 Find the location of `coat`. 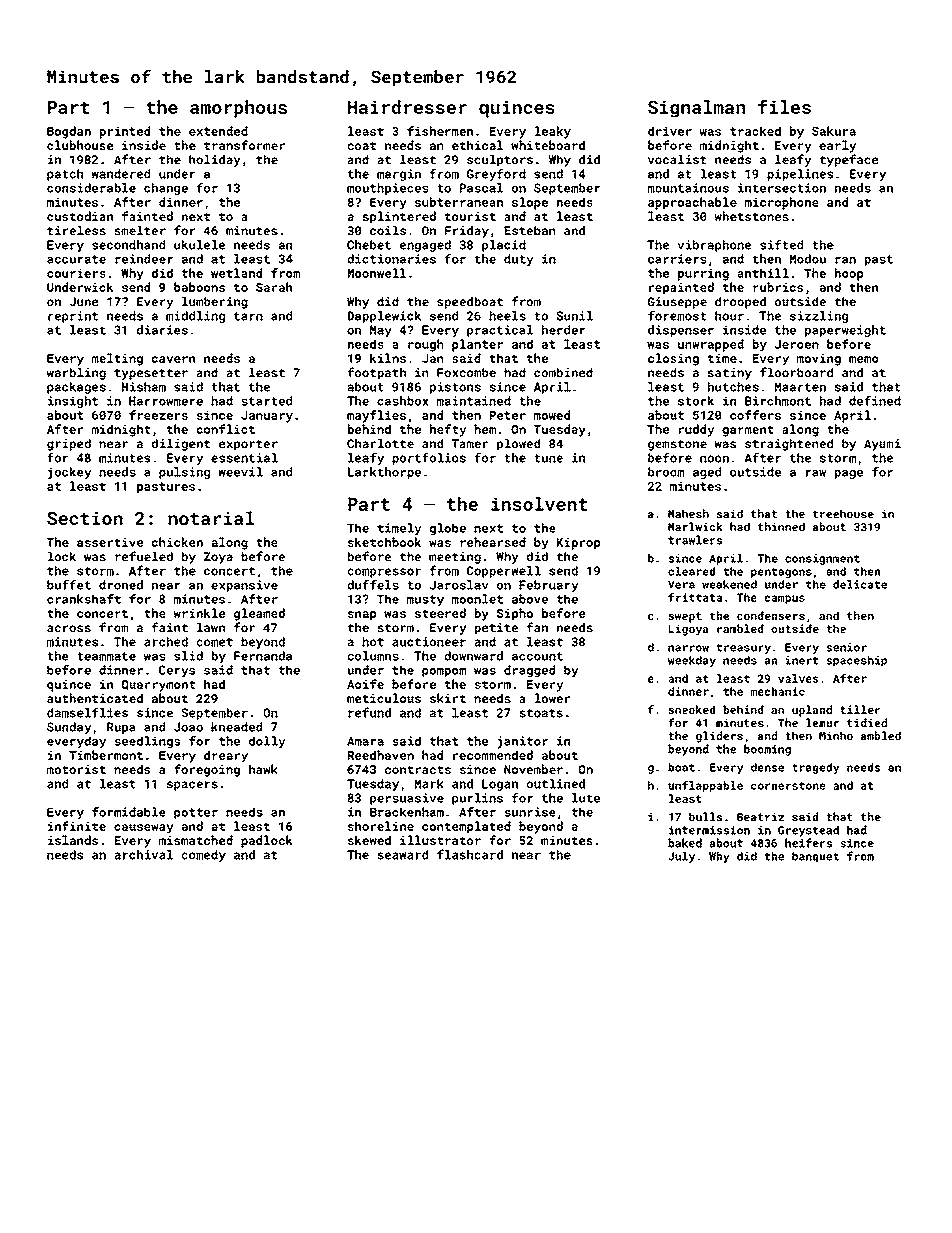

coat is located at coordinates (361, 146).
